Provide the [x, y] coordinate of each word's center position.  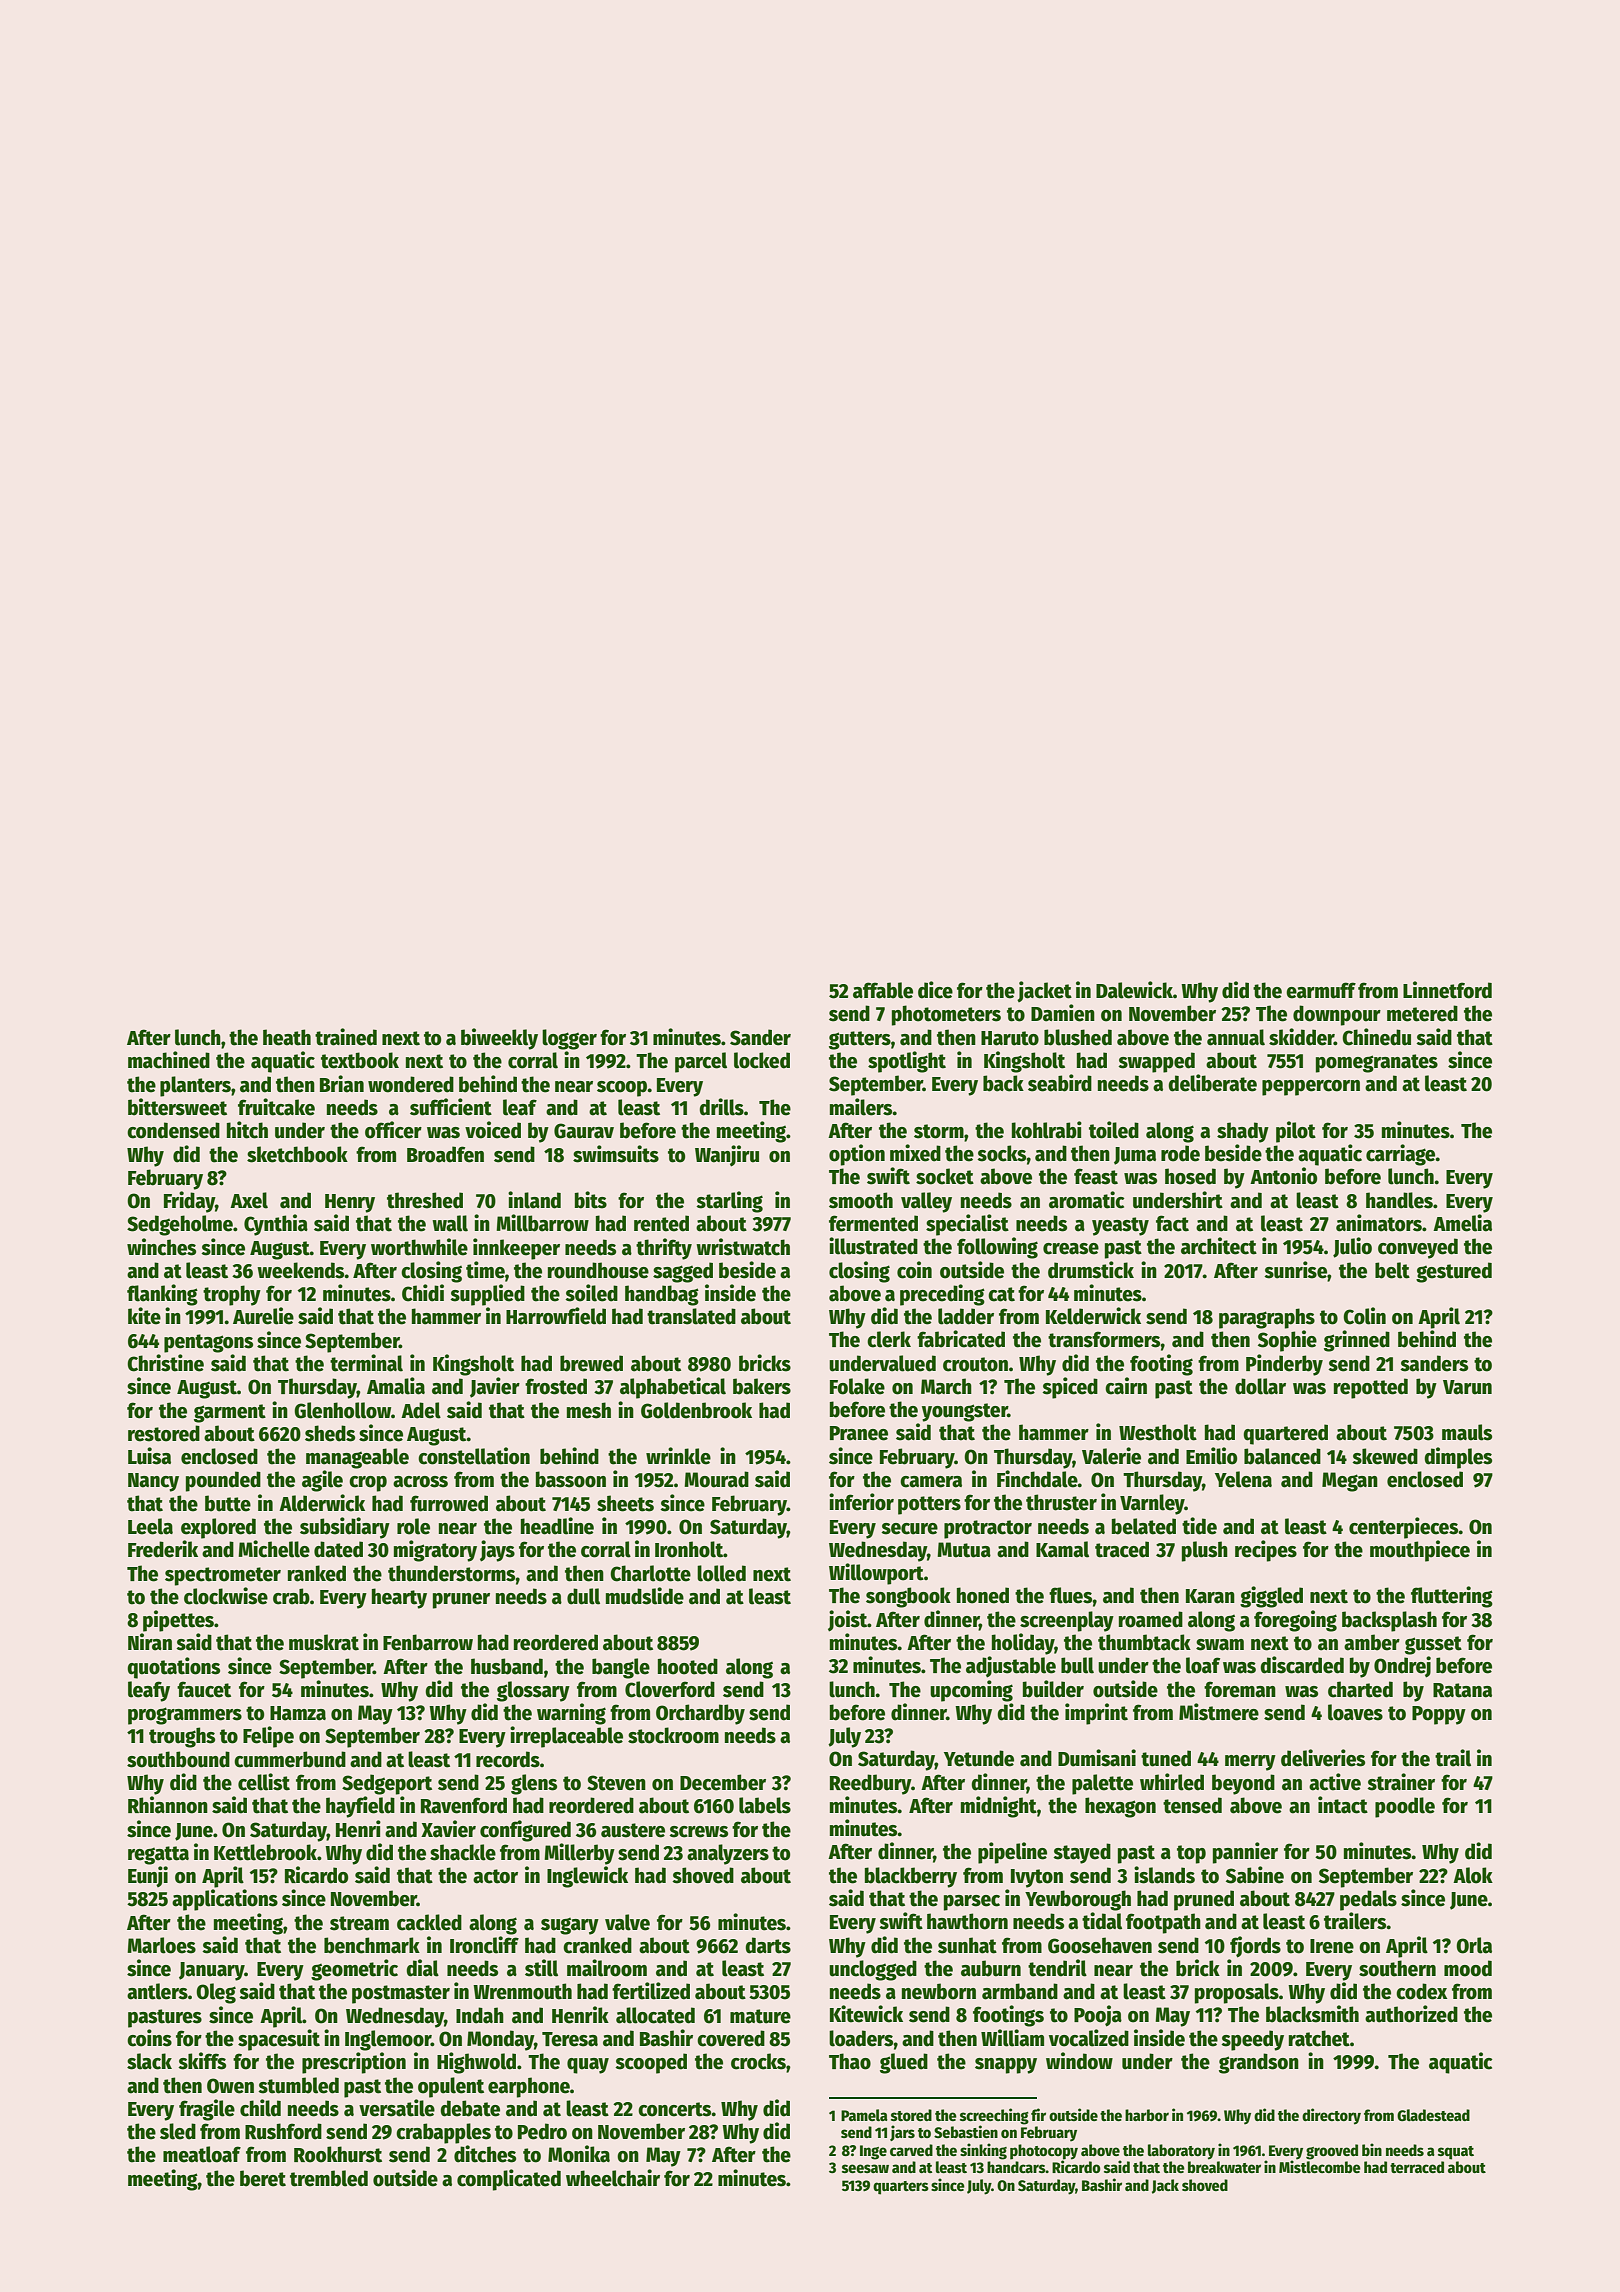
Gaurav [584, 1131]
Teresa [570, 2039]
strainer [1401, 1782]
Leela [150, 1526]
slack [149, 2061]
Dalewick [1134, 990]
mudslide [645, 1596]
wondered [411, 1084]
